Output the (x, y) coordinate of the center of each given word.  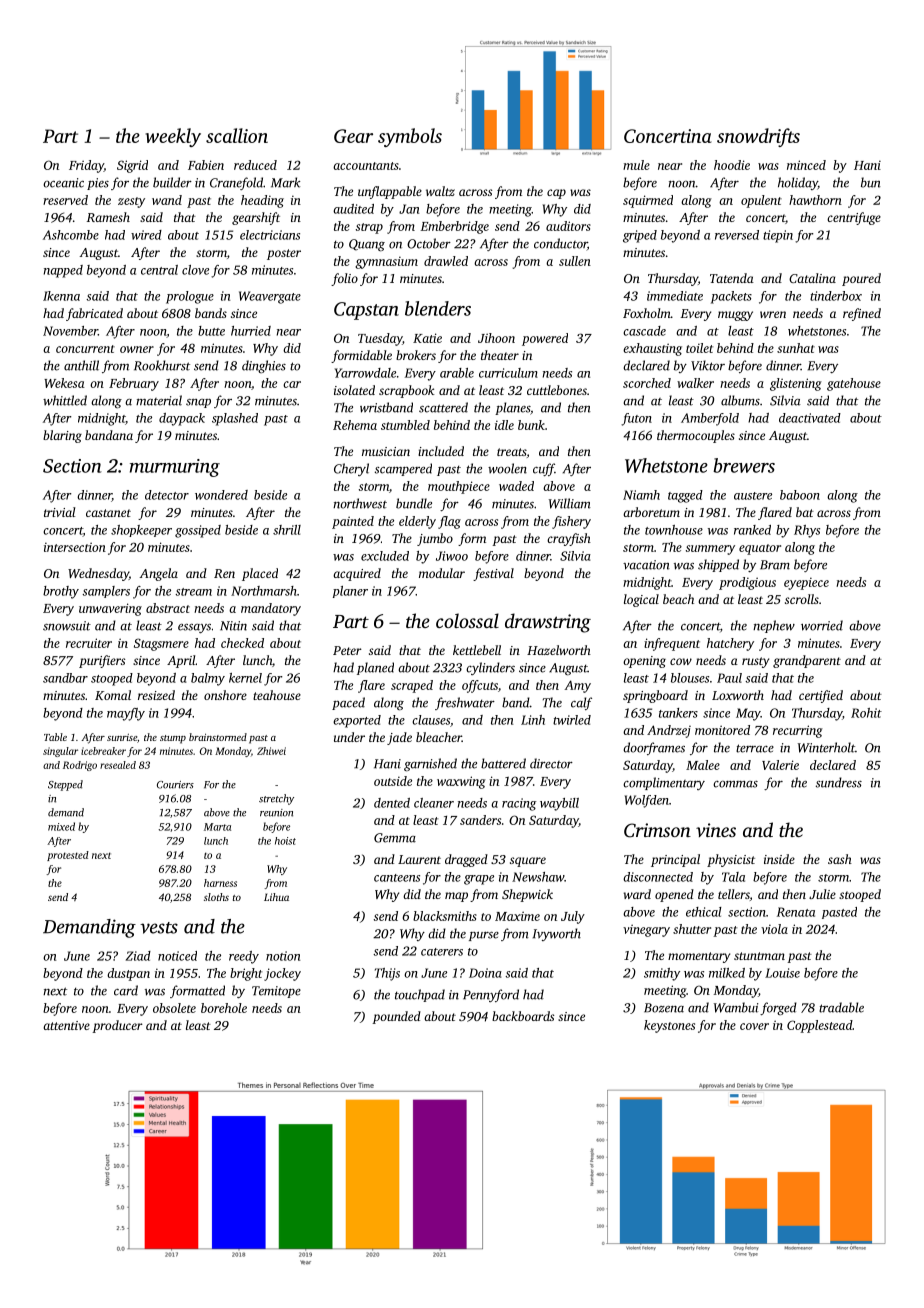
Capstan (366, 311)
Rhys (807, 531)
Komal (113, 695)
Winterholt (826, 747)
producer (117, 1026)
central (159, 270)
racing (519, 804)
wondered (221, 495)
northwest (360, 503)
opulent (761, 201)
